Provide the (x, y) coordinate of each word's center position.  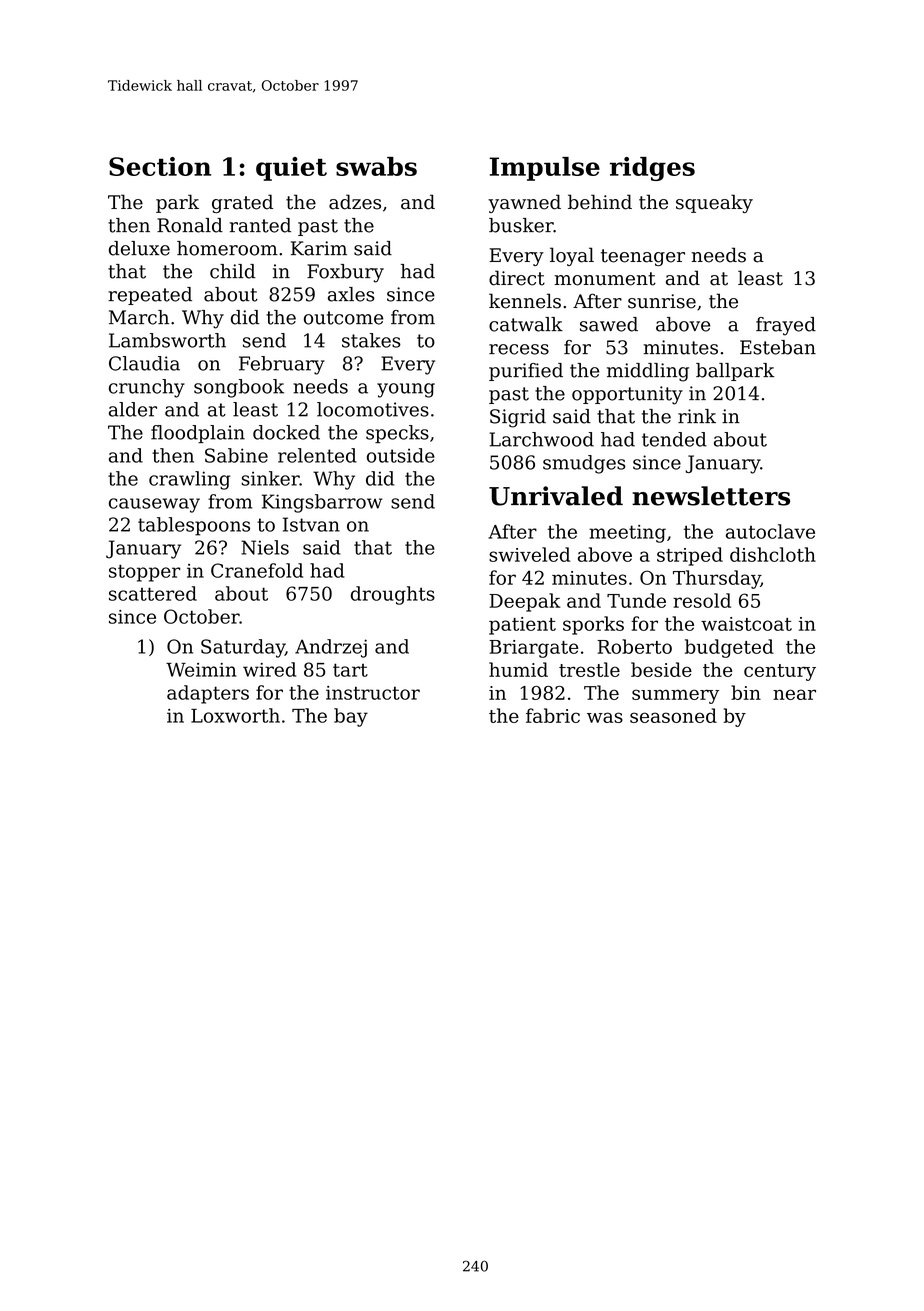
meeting (627, 534)
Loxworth (235, 715)
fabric (553, 715)
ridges (652, 169)
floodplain (198, 434)
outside (401, 455)
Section (160, 166)
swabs (376, 166)
